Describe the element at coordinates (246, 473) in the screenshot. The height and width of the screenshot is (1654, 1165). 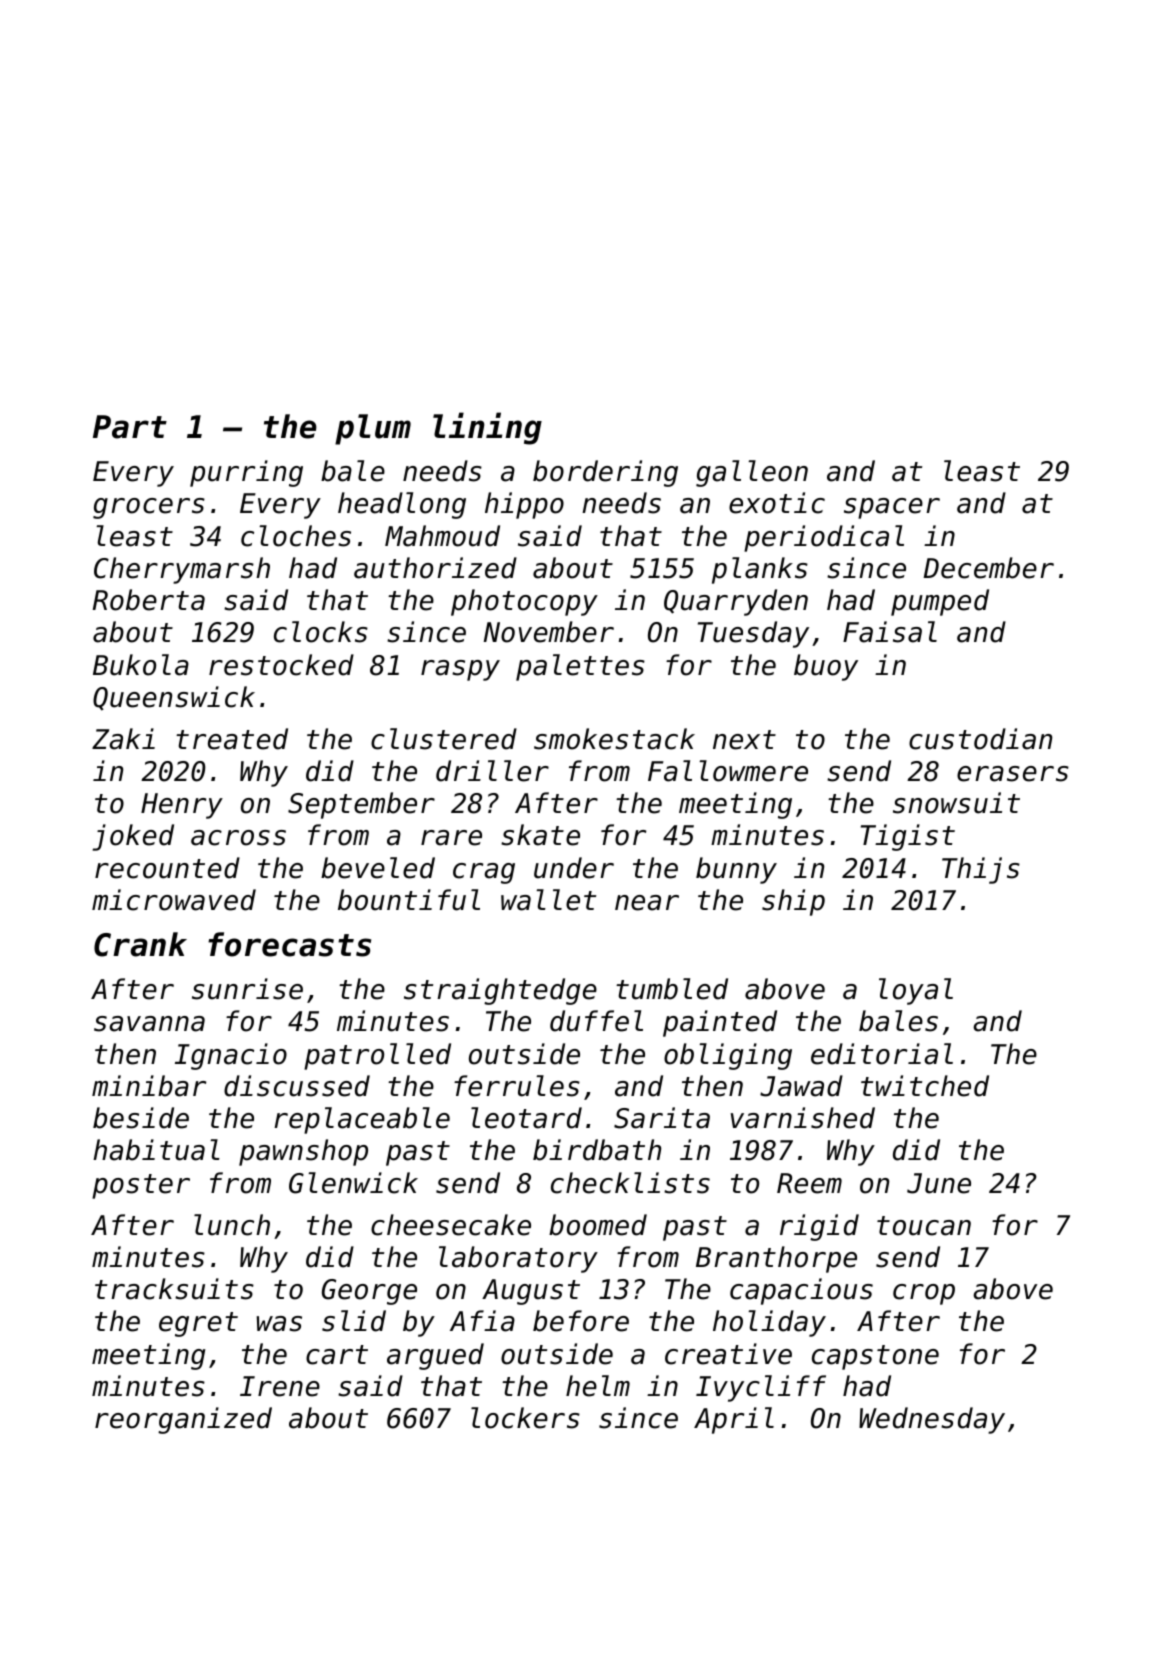
I see `purring` at that location.
